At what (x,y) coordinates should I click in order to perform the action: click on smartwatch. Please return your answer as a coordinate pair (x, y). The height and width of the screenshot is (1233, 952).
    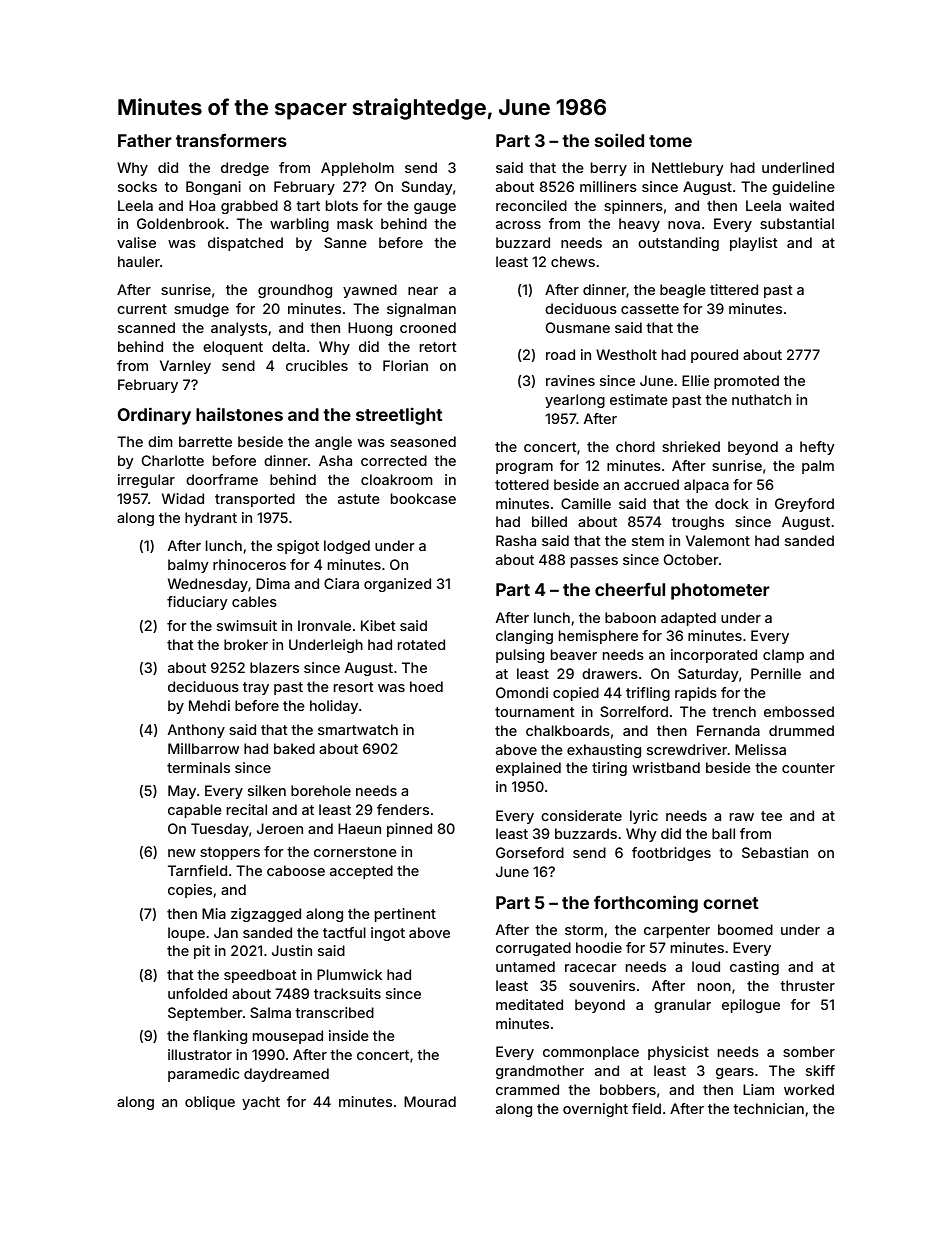
    Looking at the image, I should click on (358, 729).
